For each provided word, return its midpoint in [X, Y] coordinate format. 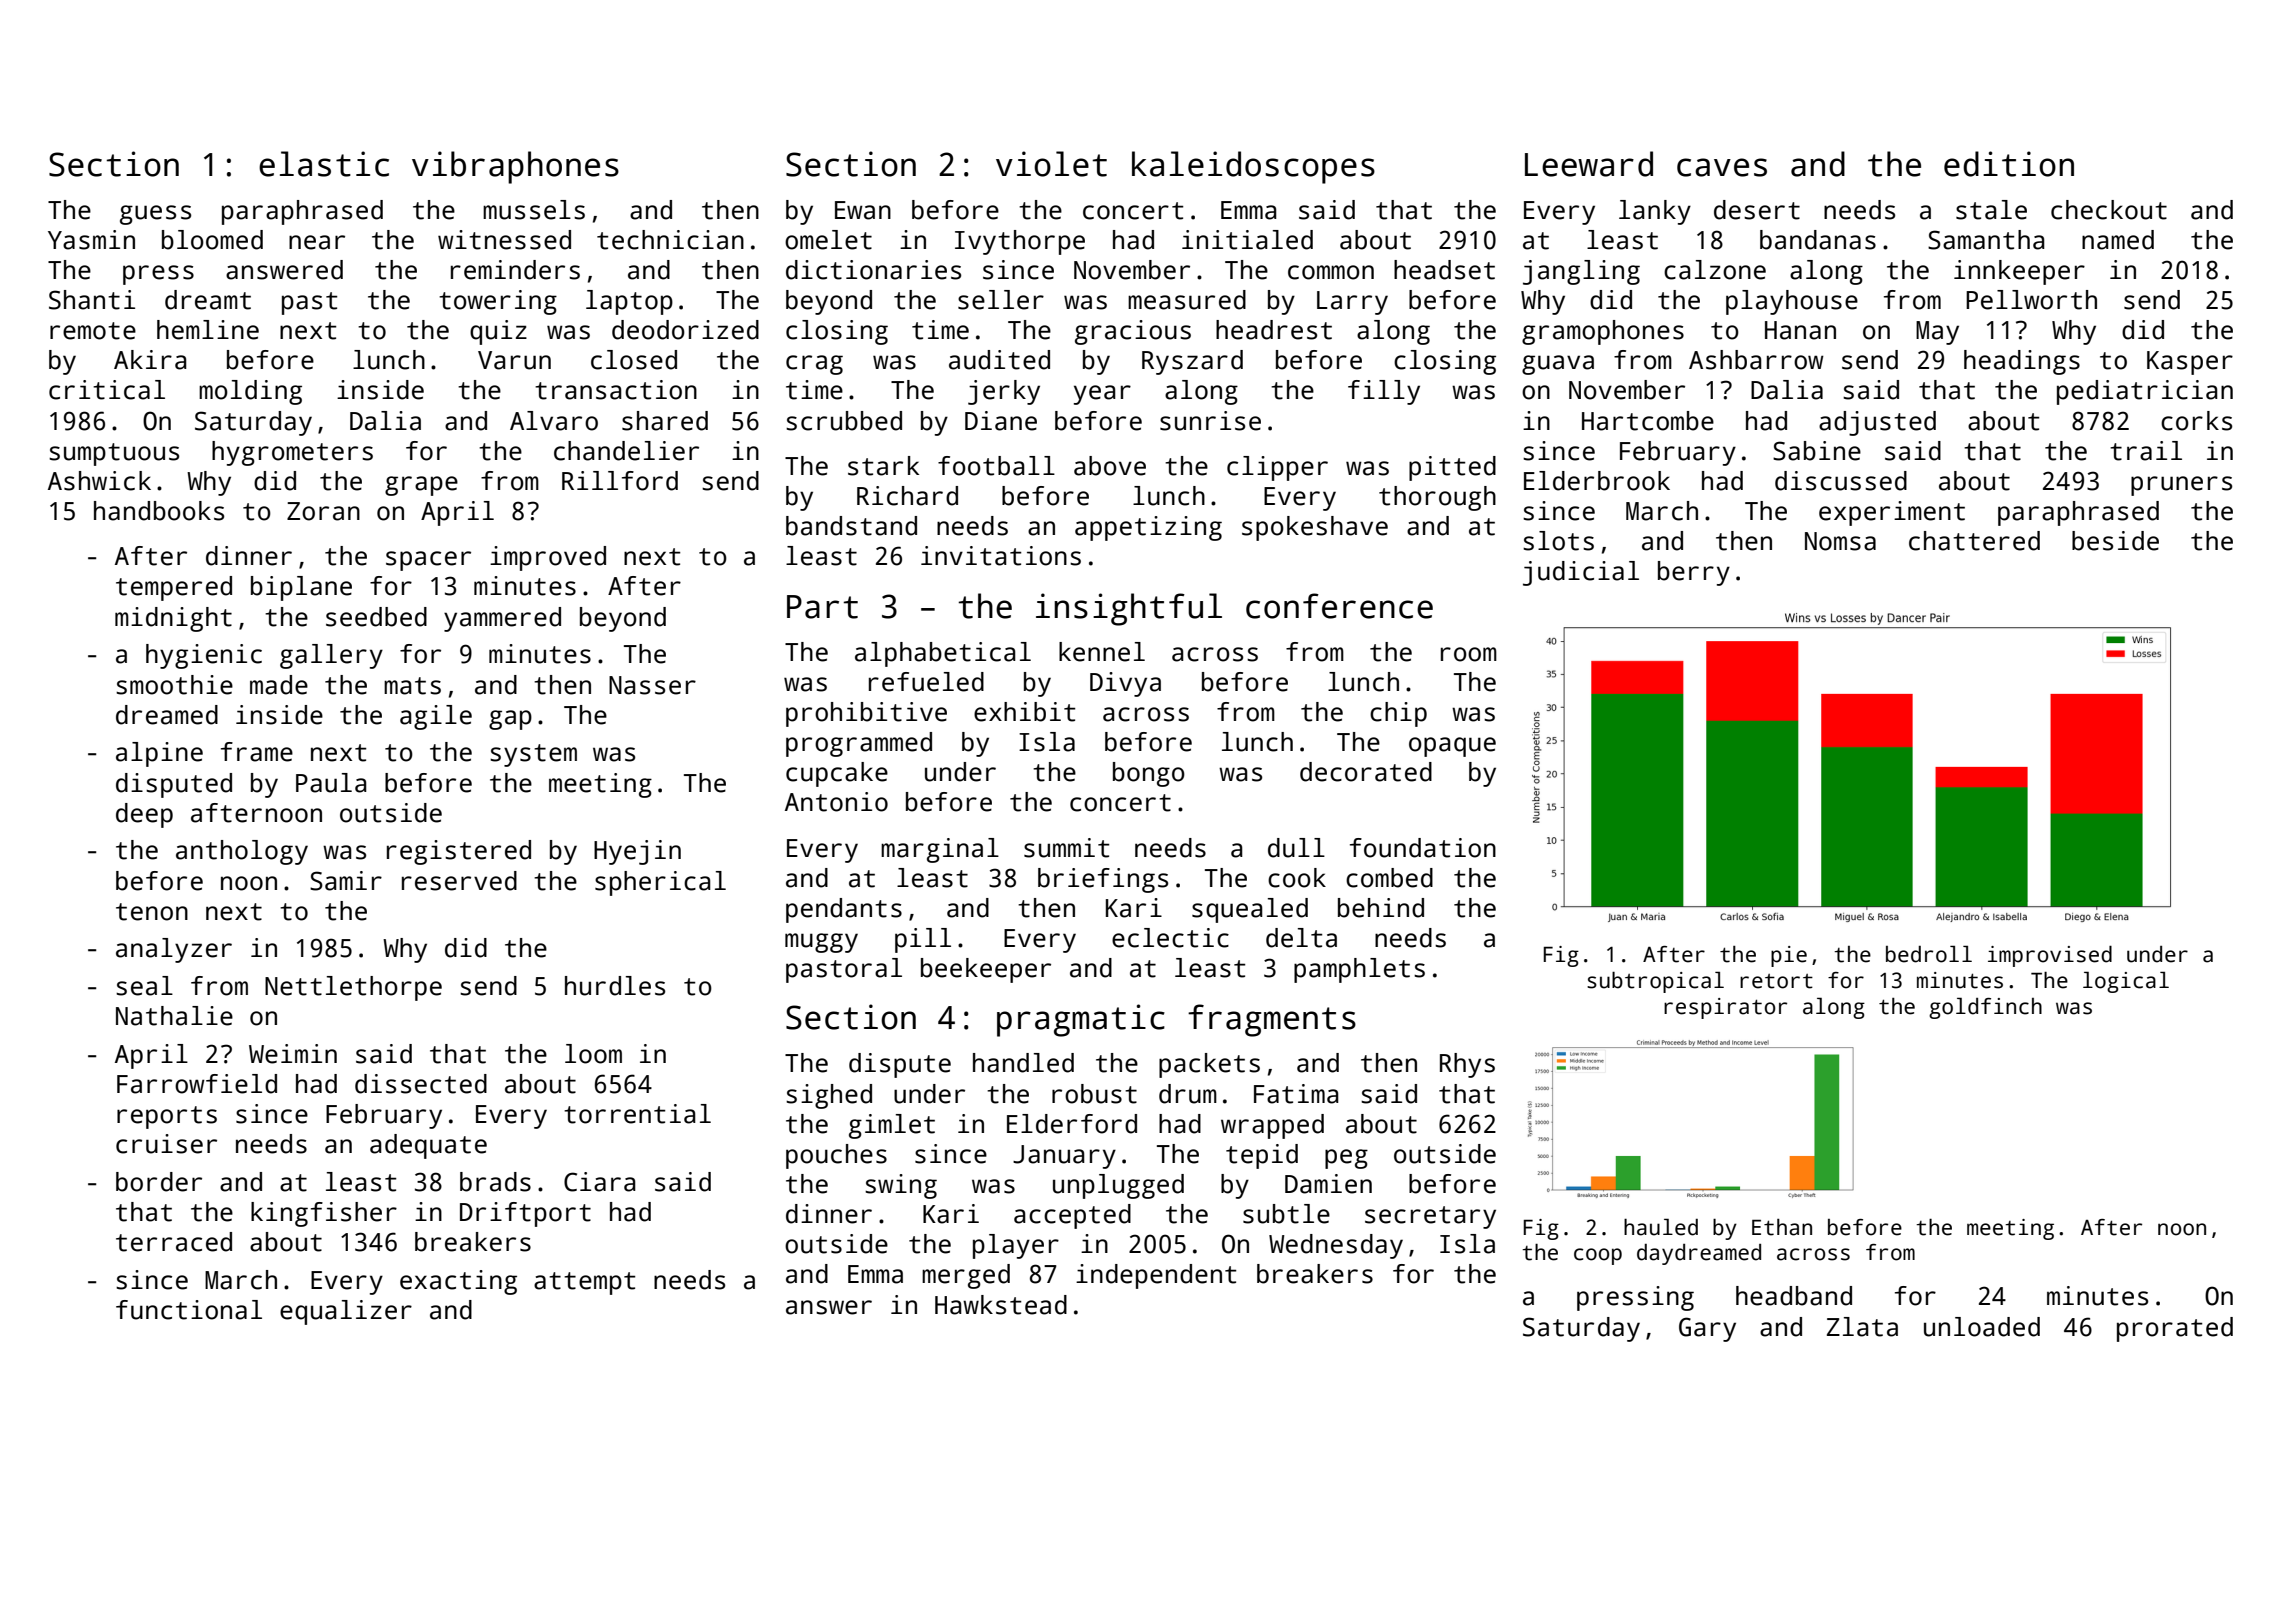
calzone [1715, 270]
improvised [2050, 956]
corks [2196, 421]
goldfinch [1985, 1008]
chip [1398, 714]
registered [459, 852]
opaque [1452, 747]
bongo [1149, 774]
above [1110, 466]
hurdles [615, 986]
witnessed [504, 240]
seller [1001, 300]
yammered [502, 619]
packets [1209, 1065]
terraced [174, 1242]
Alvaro [554, 421]
